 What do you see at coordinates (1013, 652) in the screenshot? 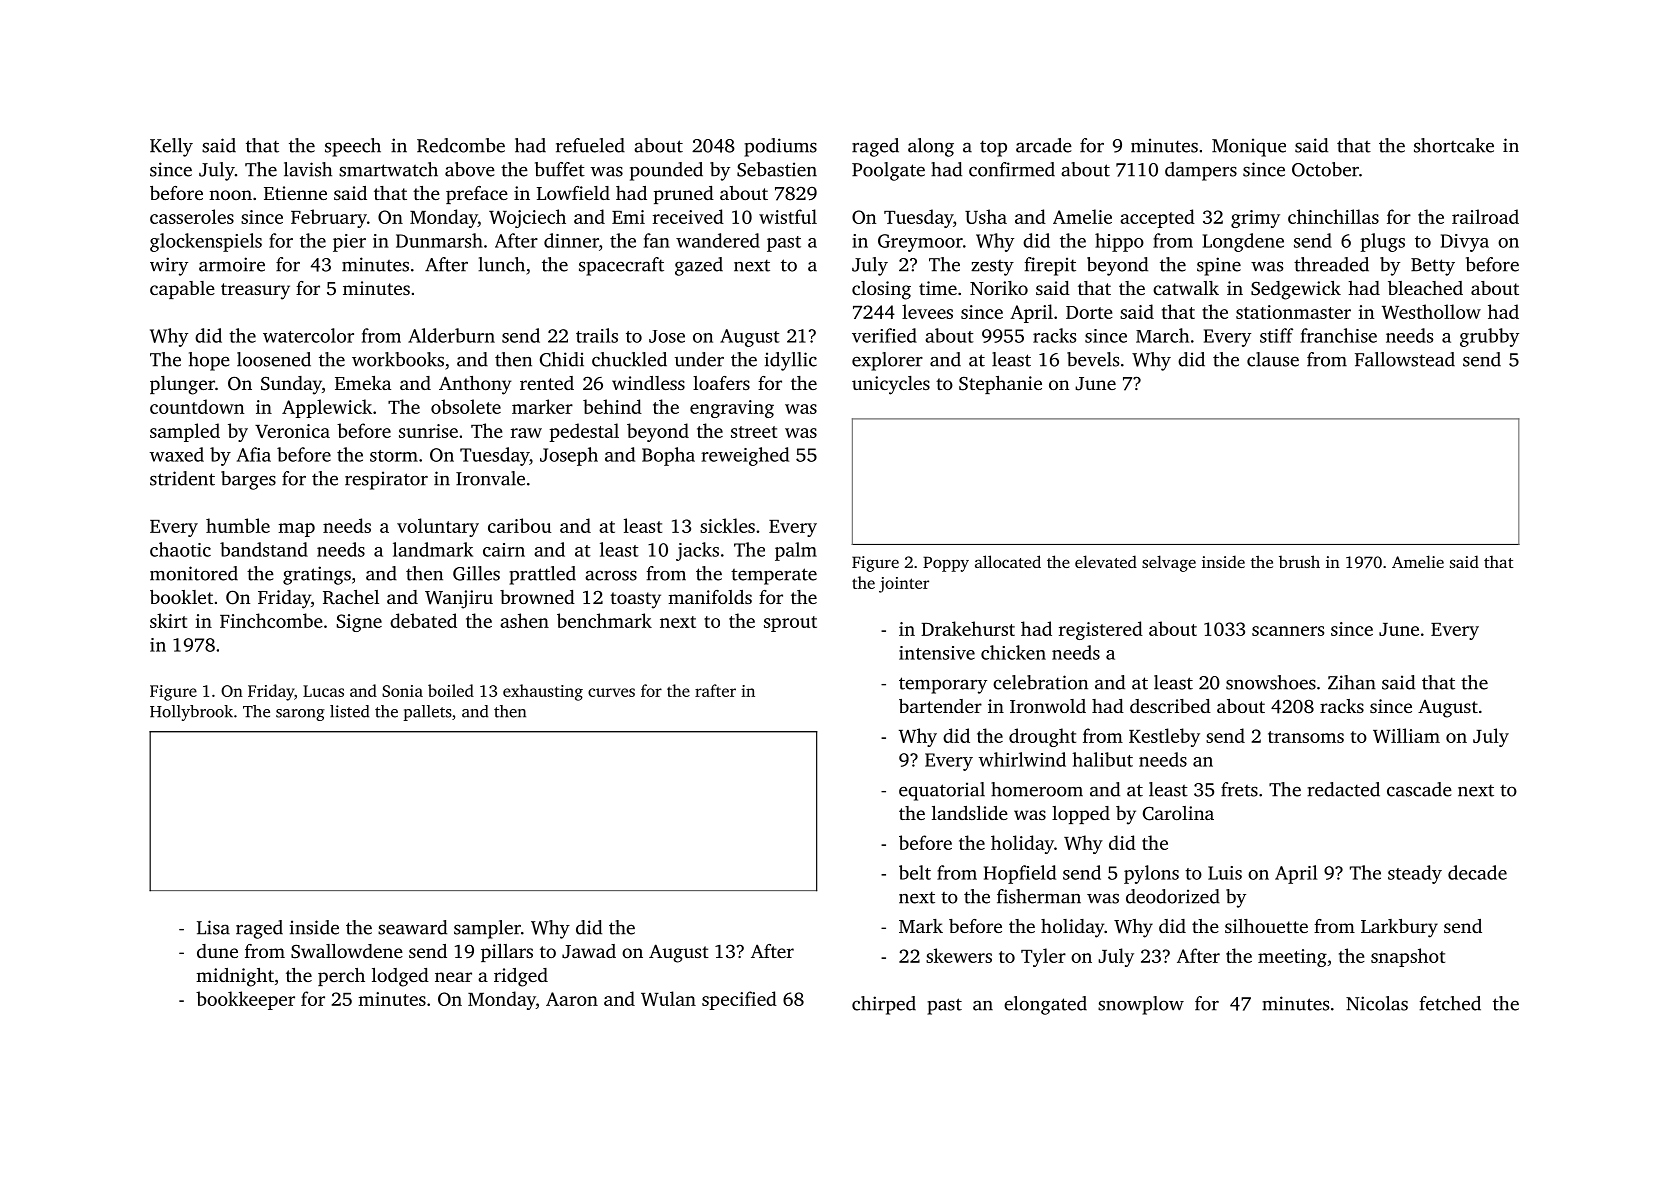
I see `chicken` at bounding box center [1013, 652].
